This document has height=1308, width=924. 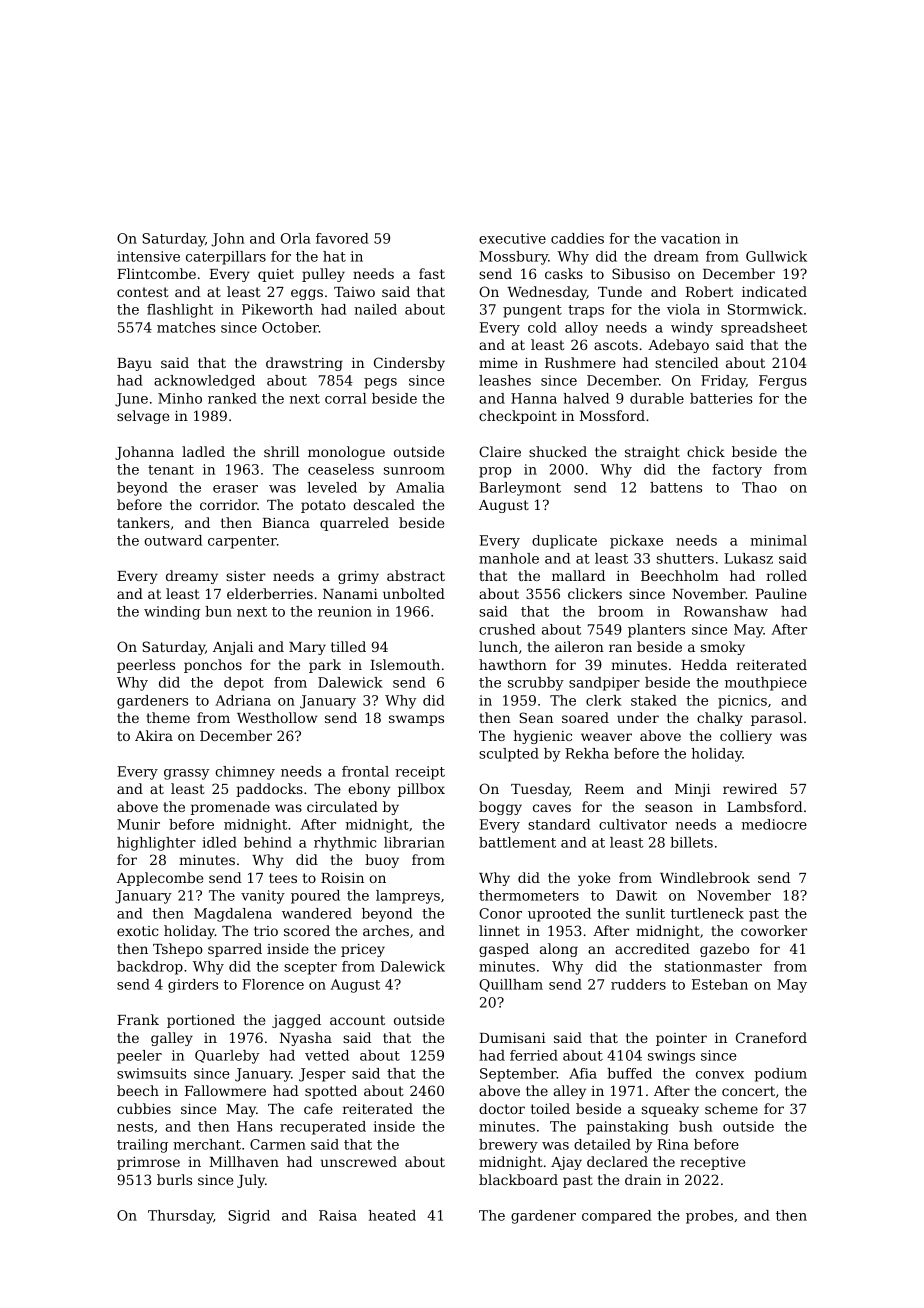 What do you see at coordinates (511, 985) in the document?
I see `Quillham` at bounding box center [511, 985].
